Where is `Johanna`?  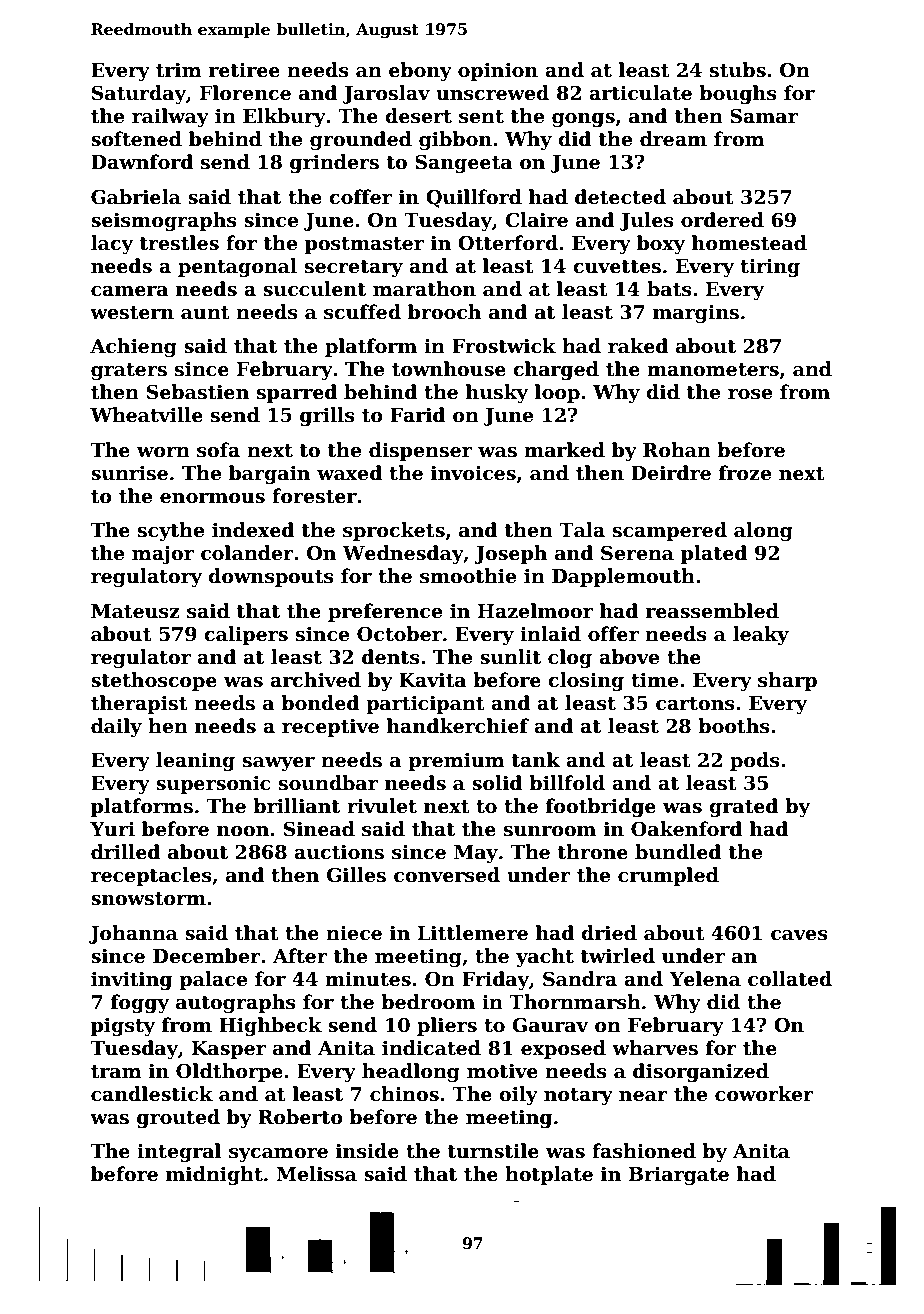
Johanna is located at coordinates (133, 934).
